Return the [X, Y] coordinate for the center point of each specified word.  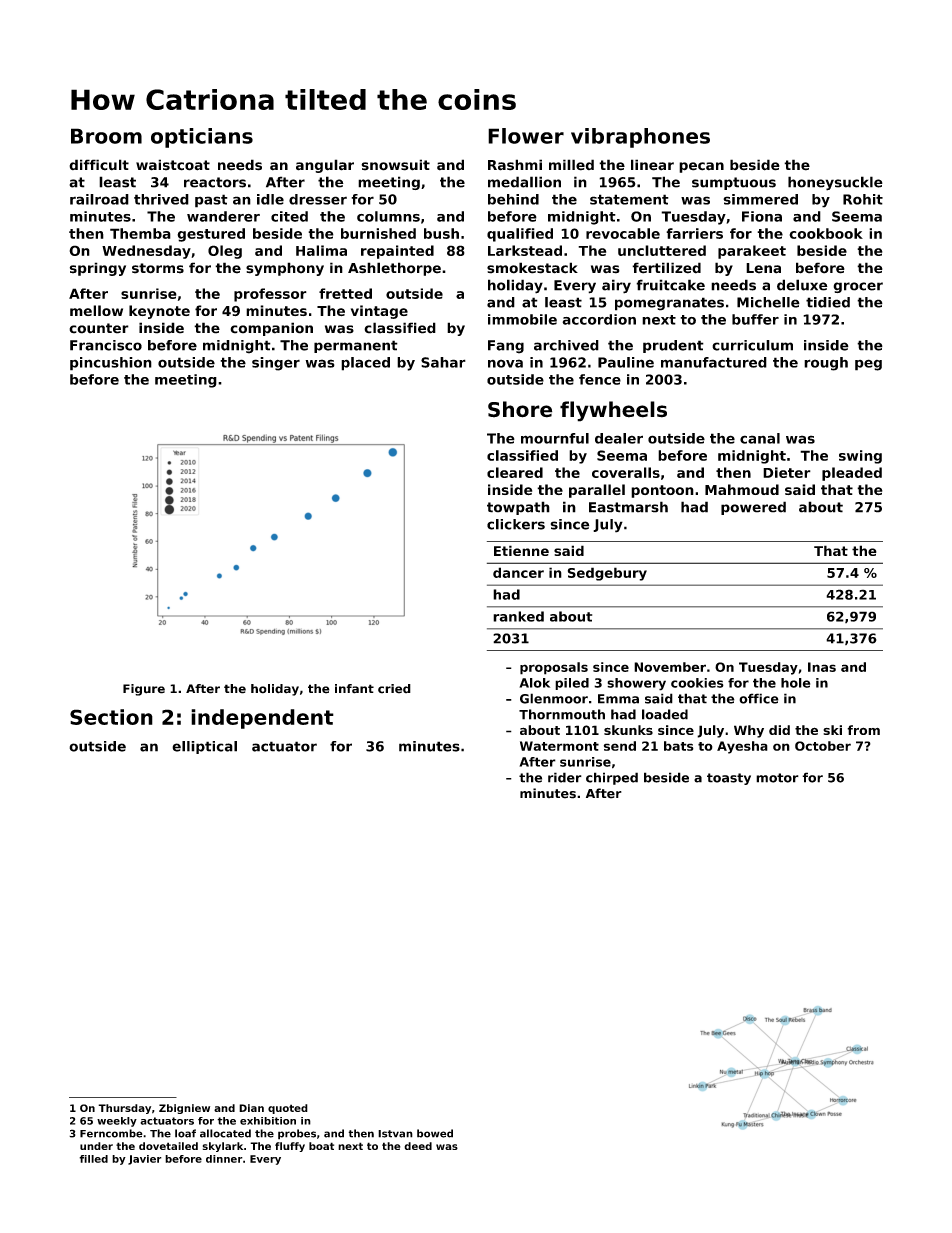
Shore [520, 409]
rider [565, 777]
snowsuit [395, 165]
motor [777, 778]
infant [354, 689]
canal [760, 438]
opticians [202, 138]
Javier [145, 1160]
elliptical [204, 747]
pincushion [111, 364]
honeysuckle [835, 183]
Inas [822, 667]
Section [111, 717]
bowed [435, 1133]
